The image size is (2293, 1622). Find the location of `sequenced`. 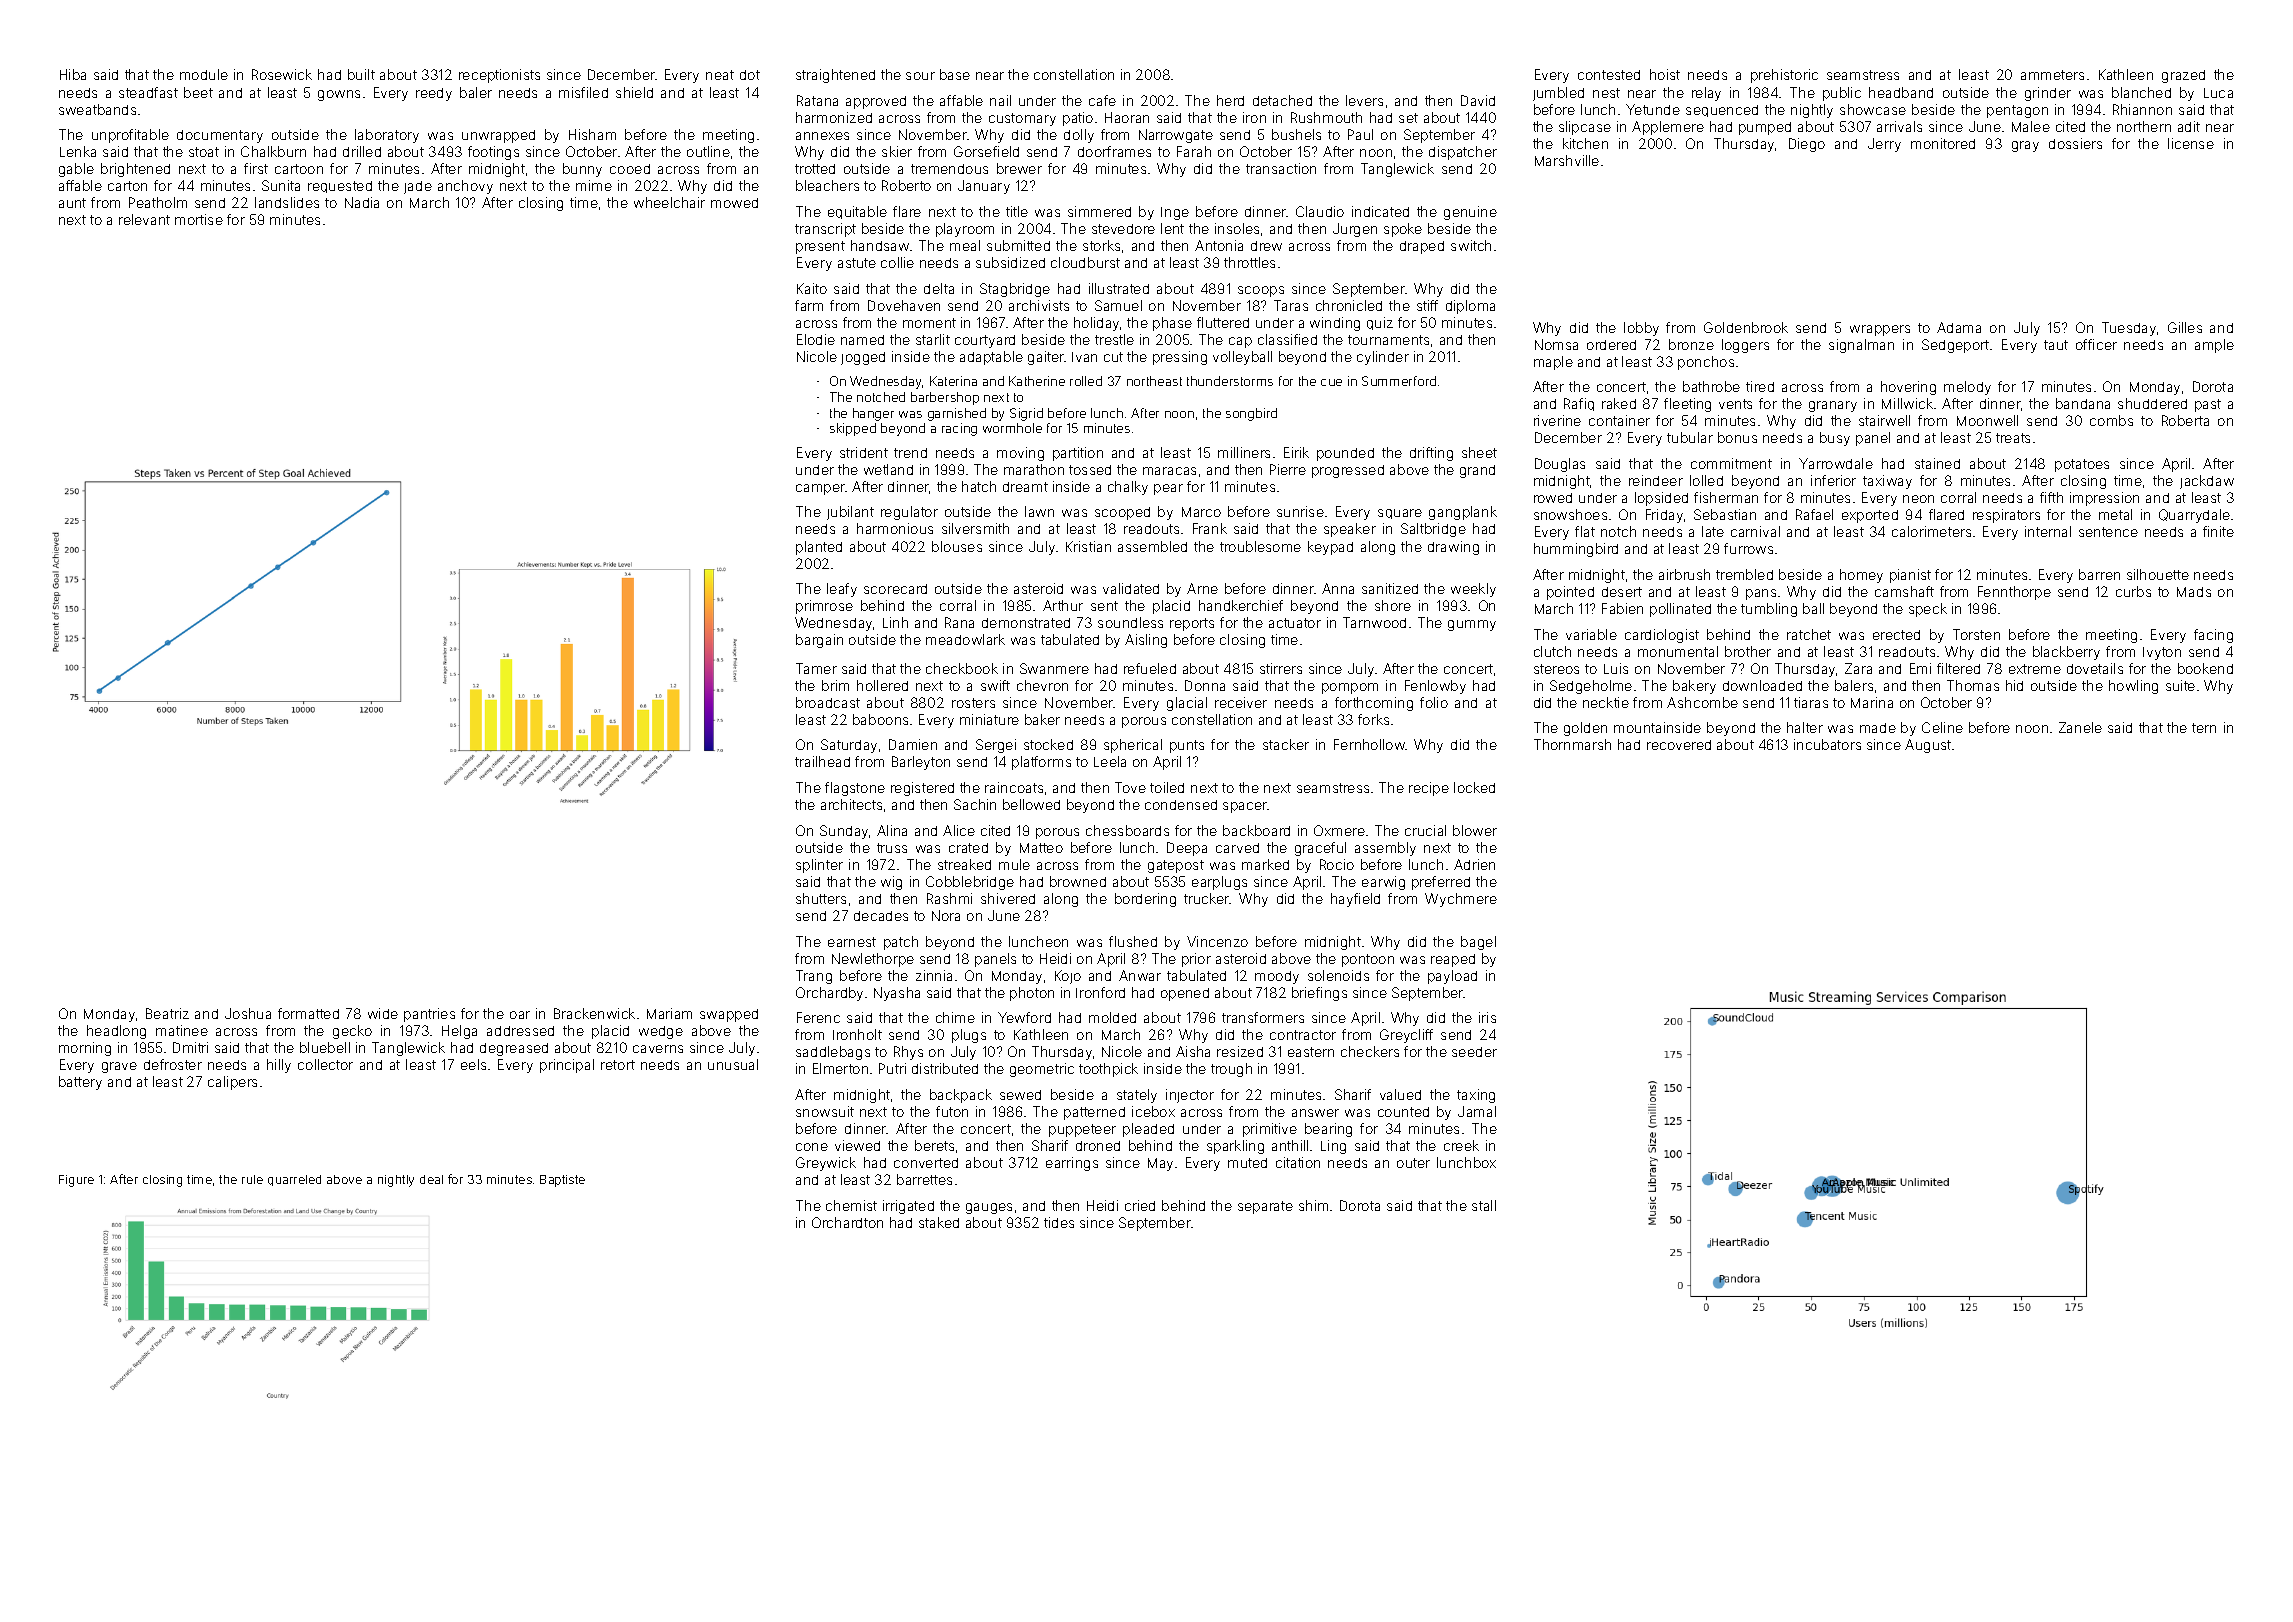

sequenced is located at coordinates (1722, 111).
